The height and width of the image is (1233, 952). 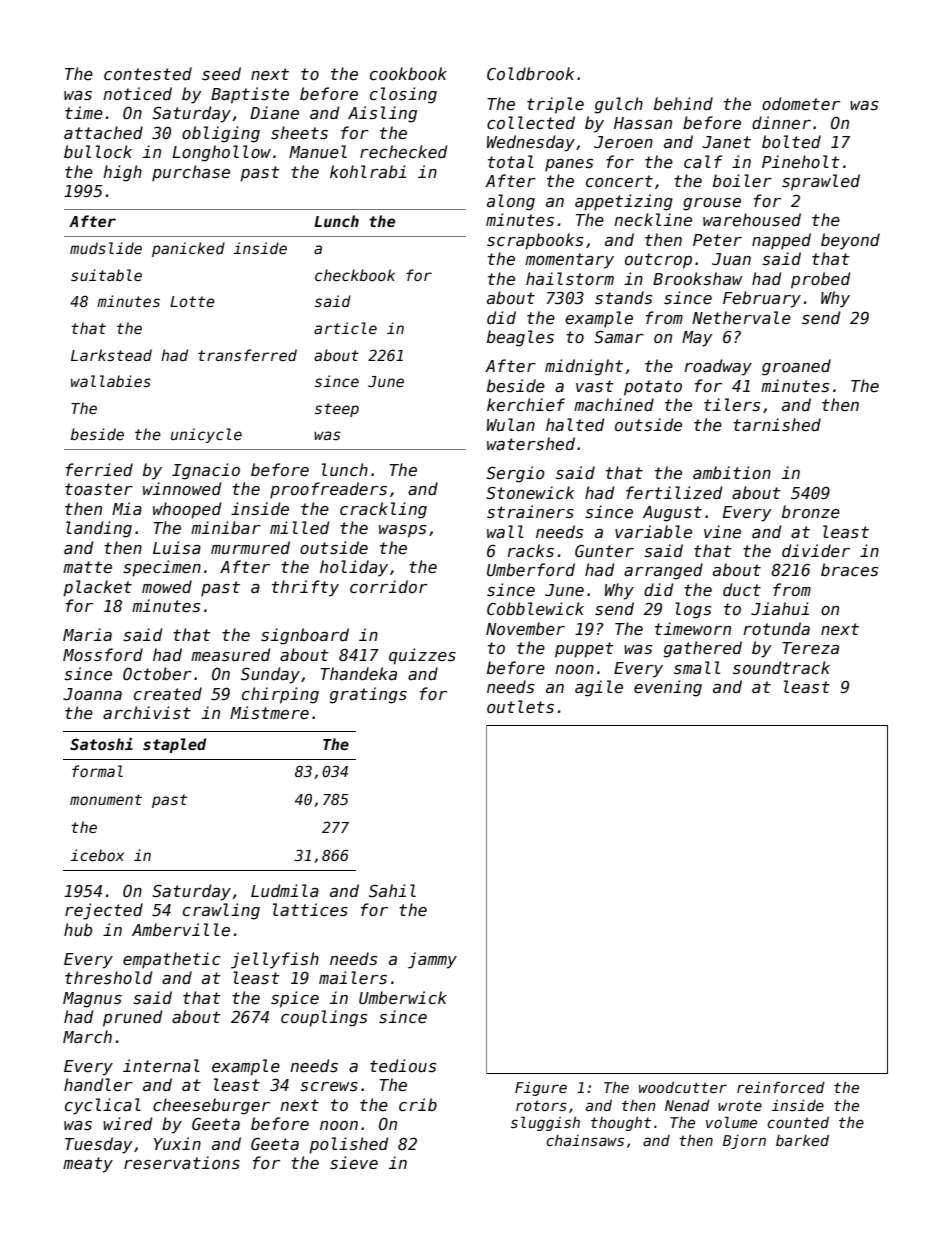 What do you see at coordinates (148, 73) in the image?
I see `contested` at bounding box center [148, 73].
